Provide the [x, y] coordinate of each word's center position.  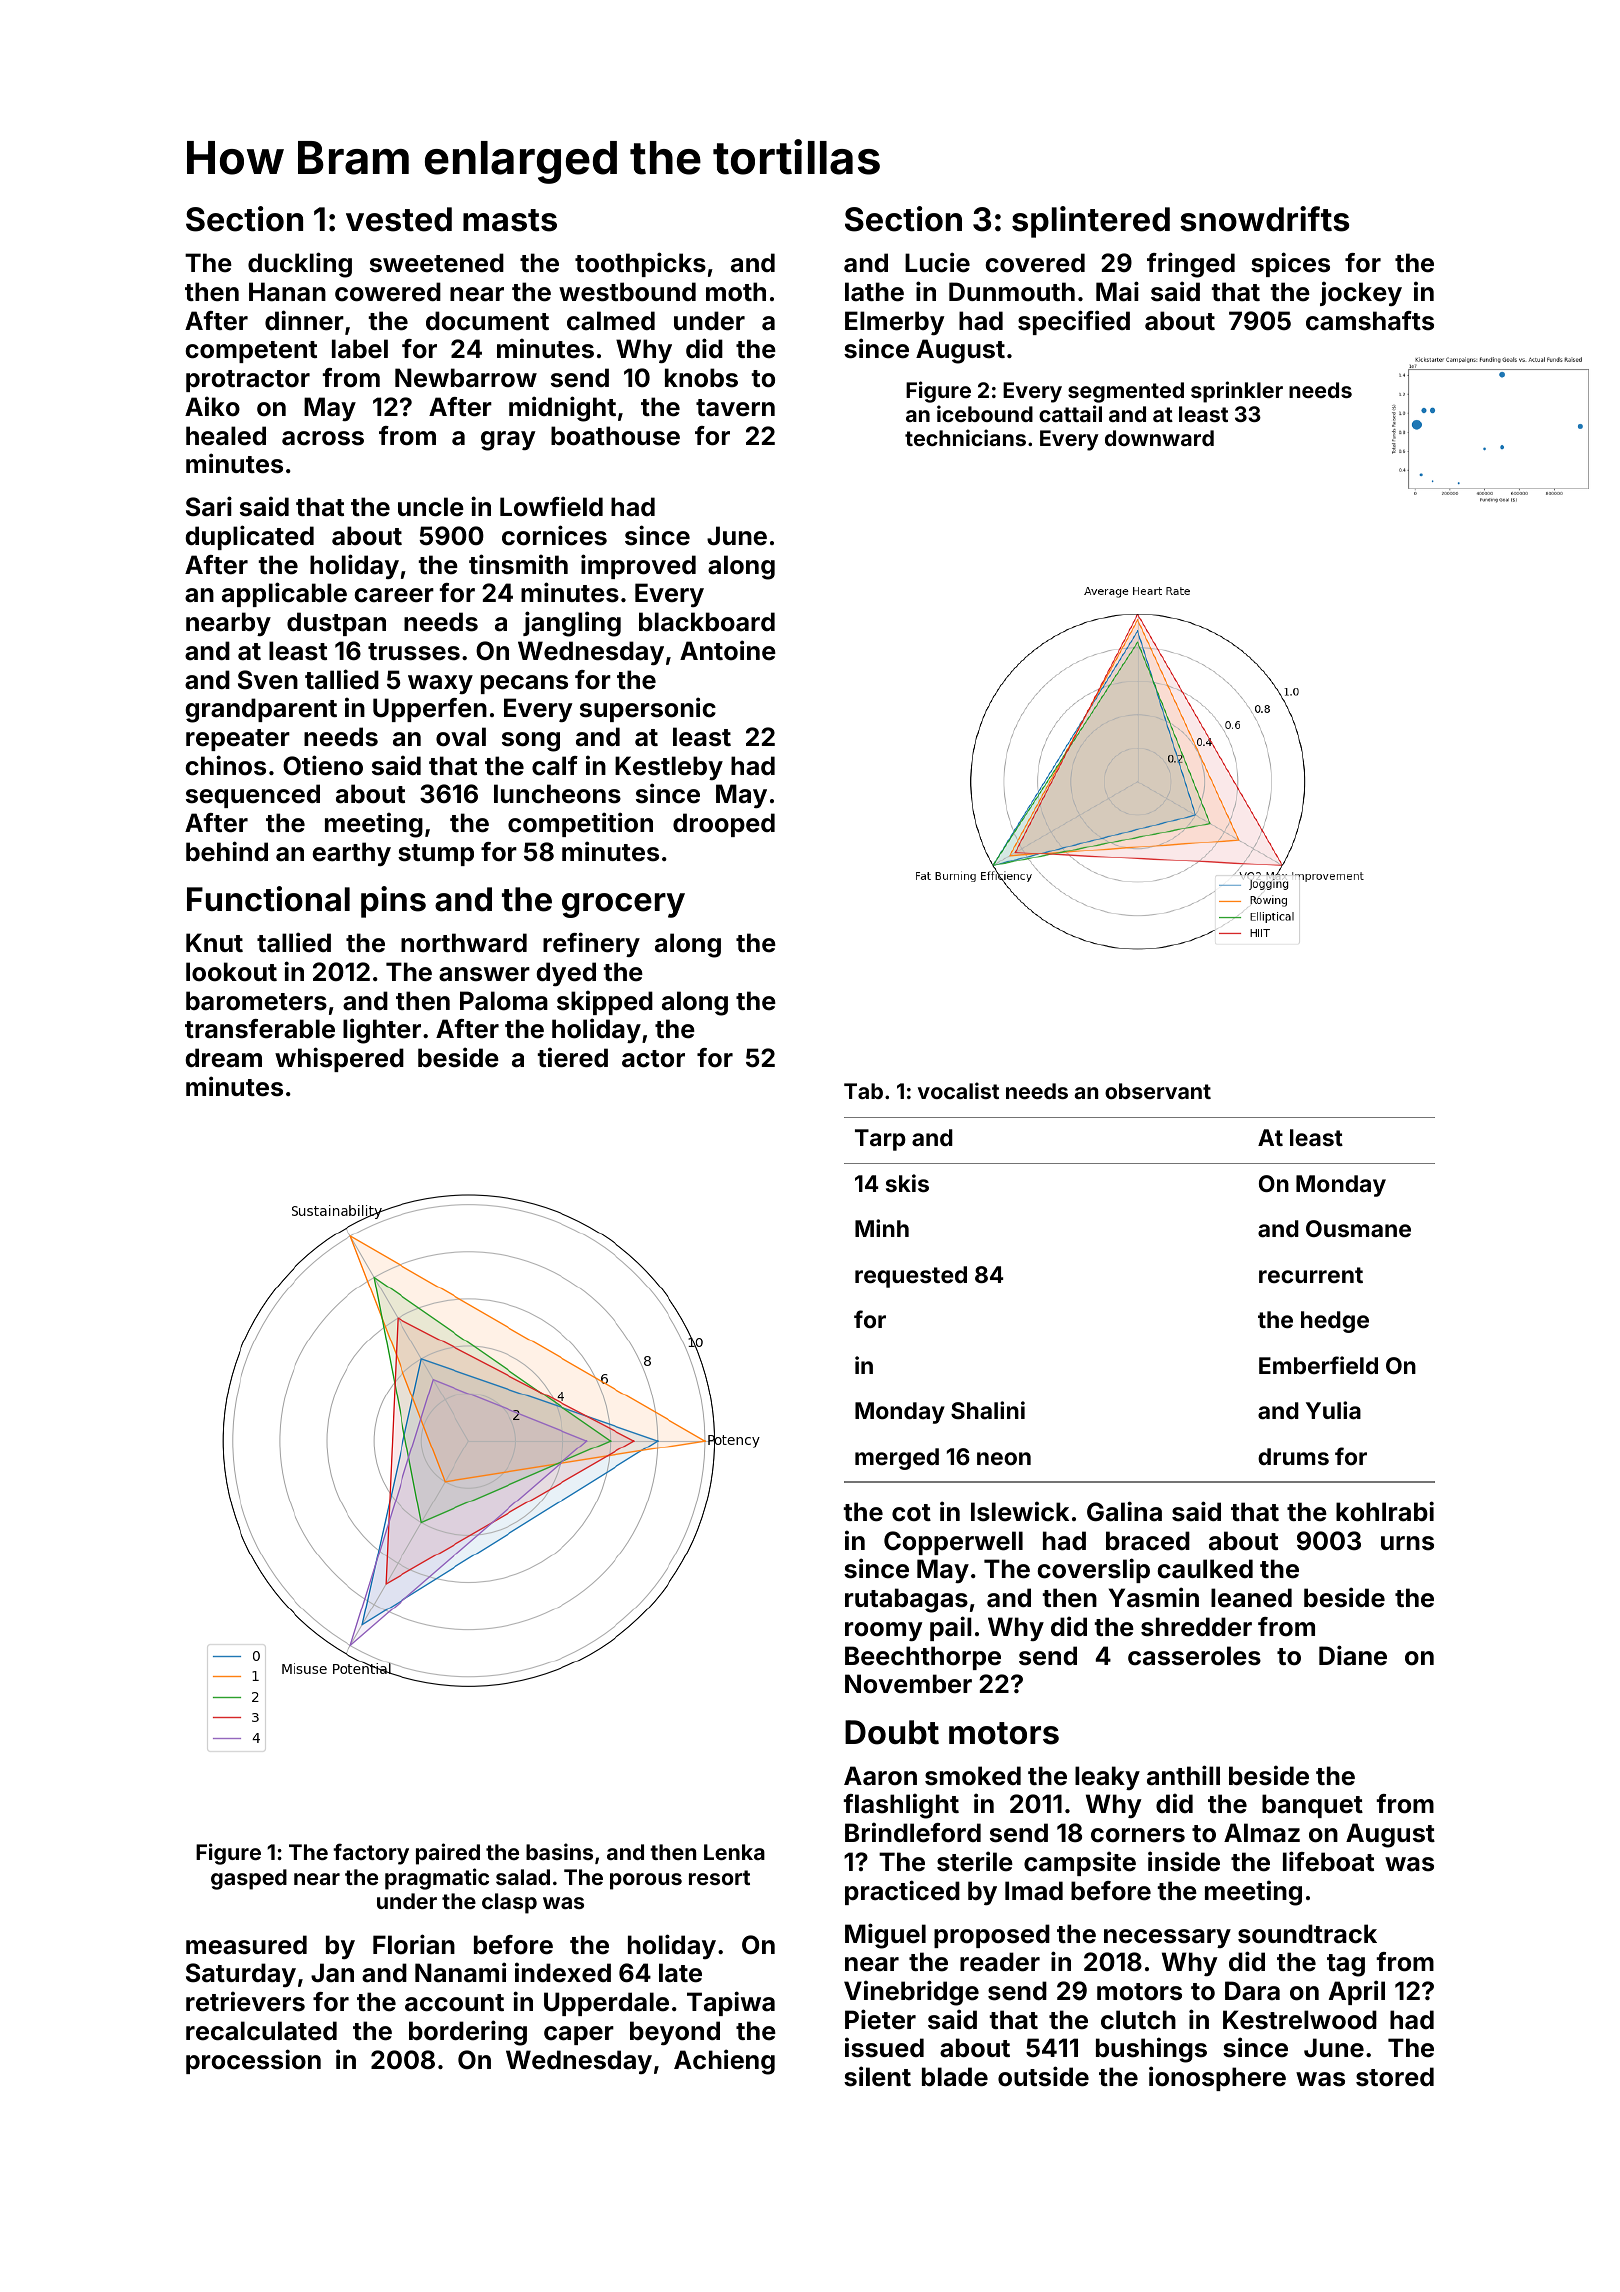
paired [448, 1854]
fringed [1191, 265]
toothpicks [640, 264]
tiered [572, 1057]
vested [399, 219]
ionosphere [1217, 2078]
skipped [605, 1002]
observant [1158, 1091]
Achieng [724, 2062]
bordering [468, 2033]
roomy [884, 1631]
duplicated [249, 537]
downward [1159, 438]
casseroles [1194, 1656]
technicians [965, 437]
